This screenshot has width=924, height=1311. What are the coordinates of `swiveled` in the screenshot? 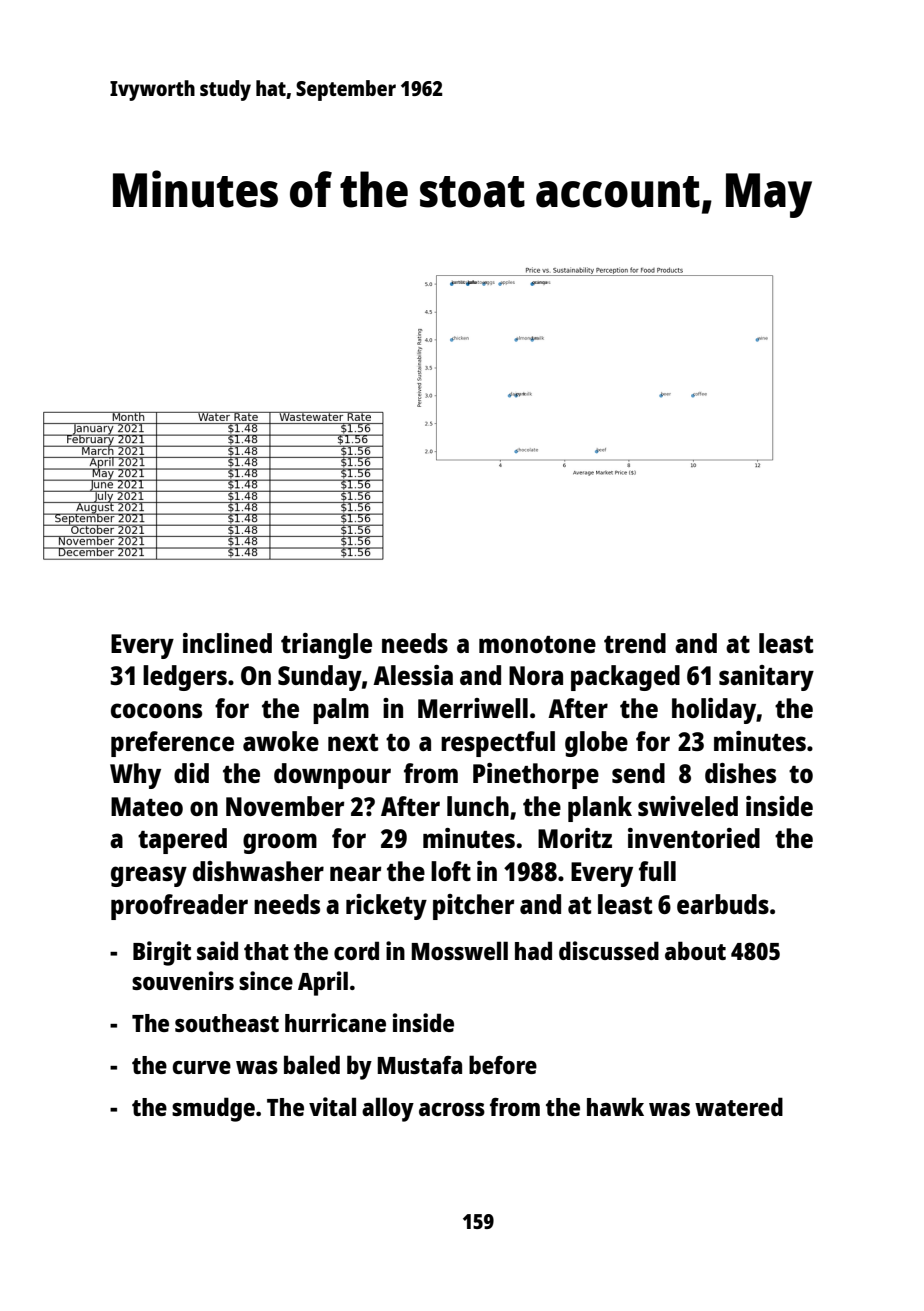 It's located at (688, 806).
